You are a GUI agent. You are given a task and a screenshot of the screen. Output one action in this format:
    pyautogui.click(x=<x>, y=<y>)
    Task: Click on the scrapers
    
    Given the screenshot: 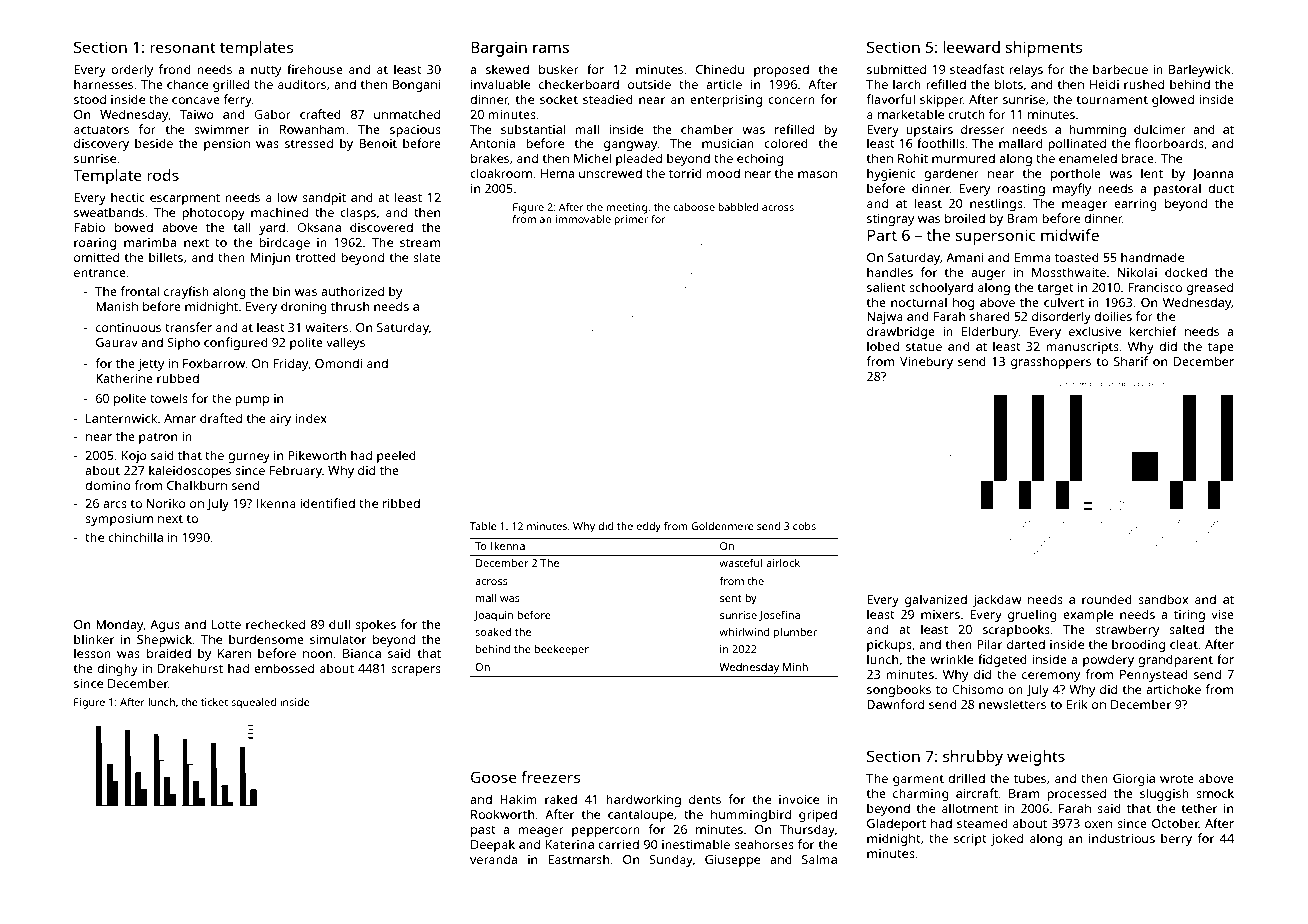 What is the action you would take?
    pyautogui.click(x=416, y=671)
